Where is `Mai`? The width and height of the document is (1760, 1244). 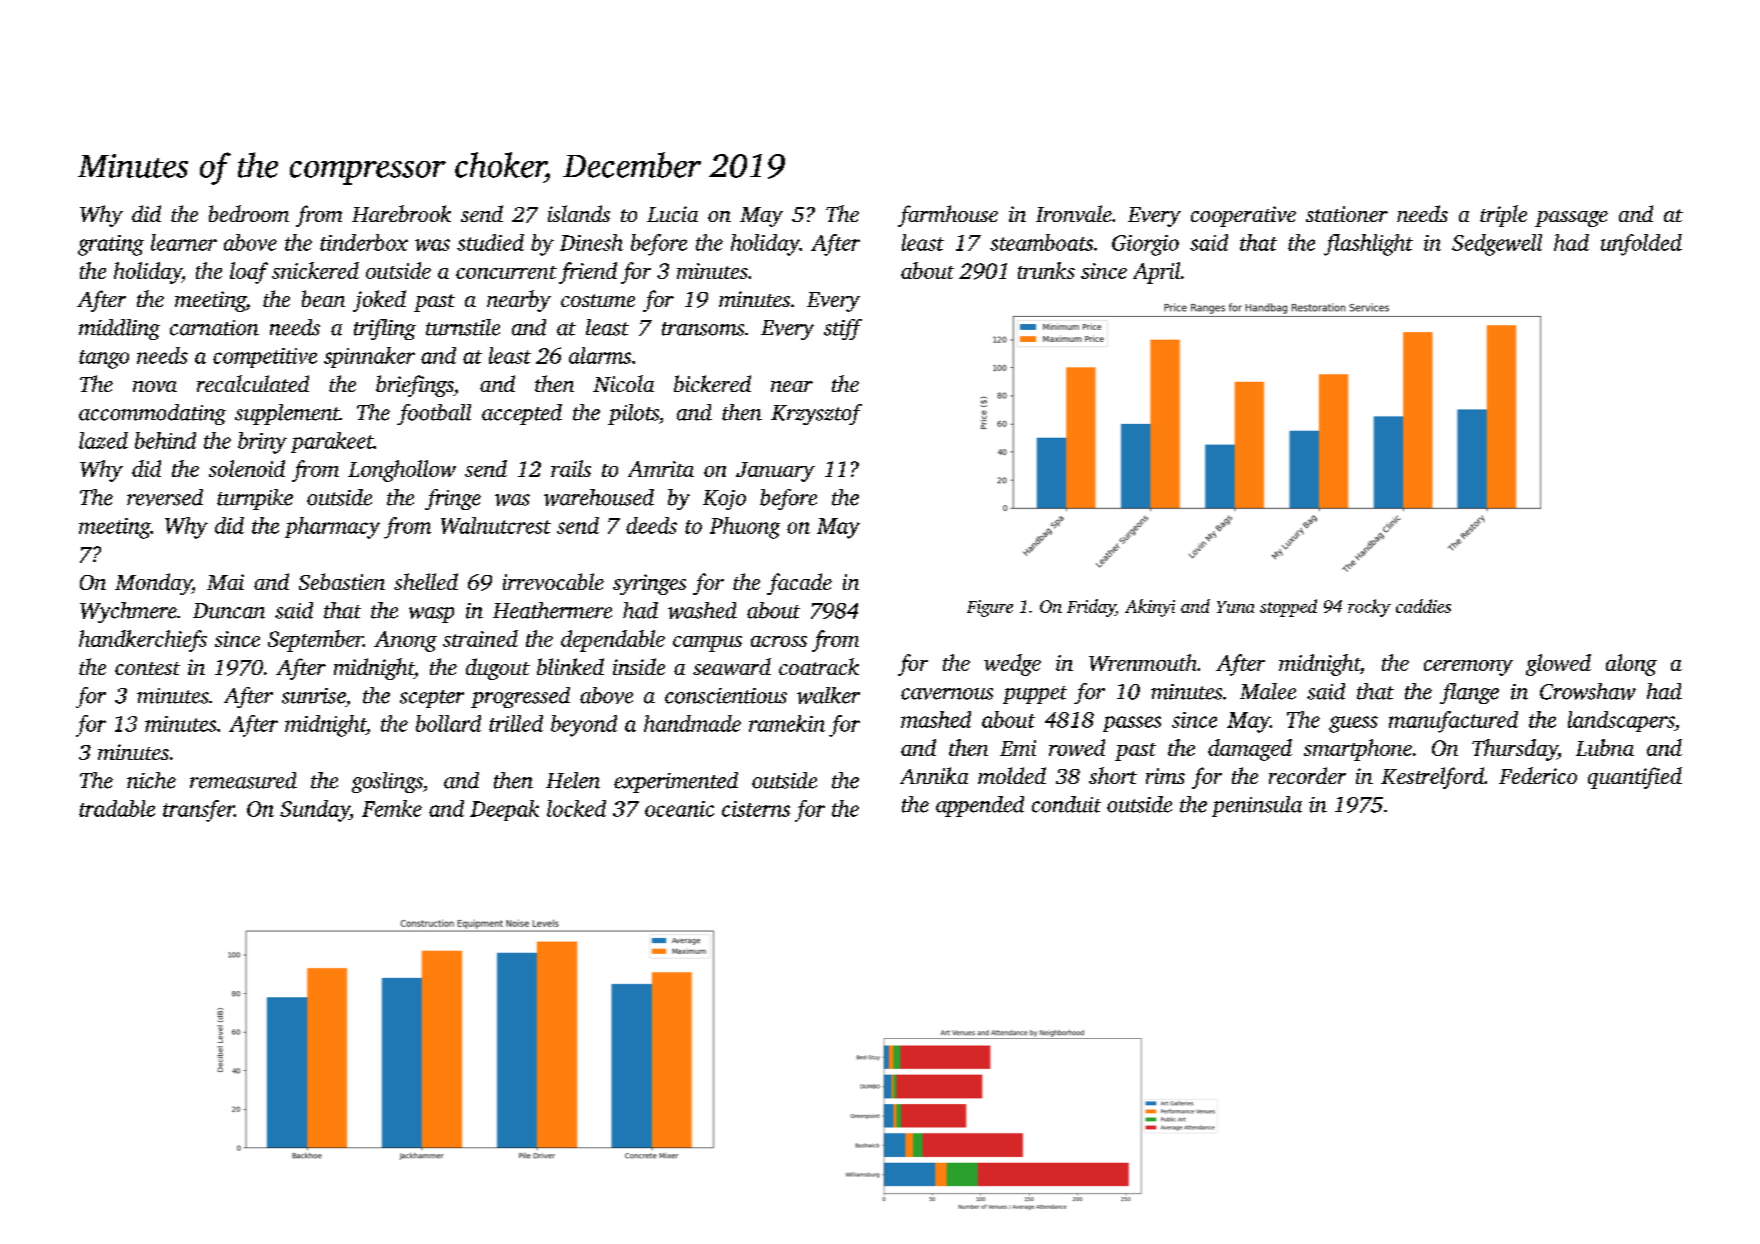 Mai is located at coordinates (225, 582).
